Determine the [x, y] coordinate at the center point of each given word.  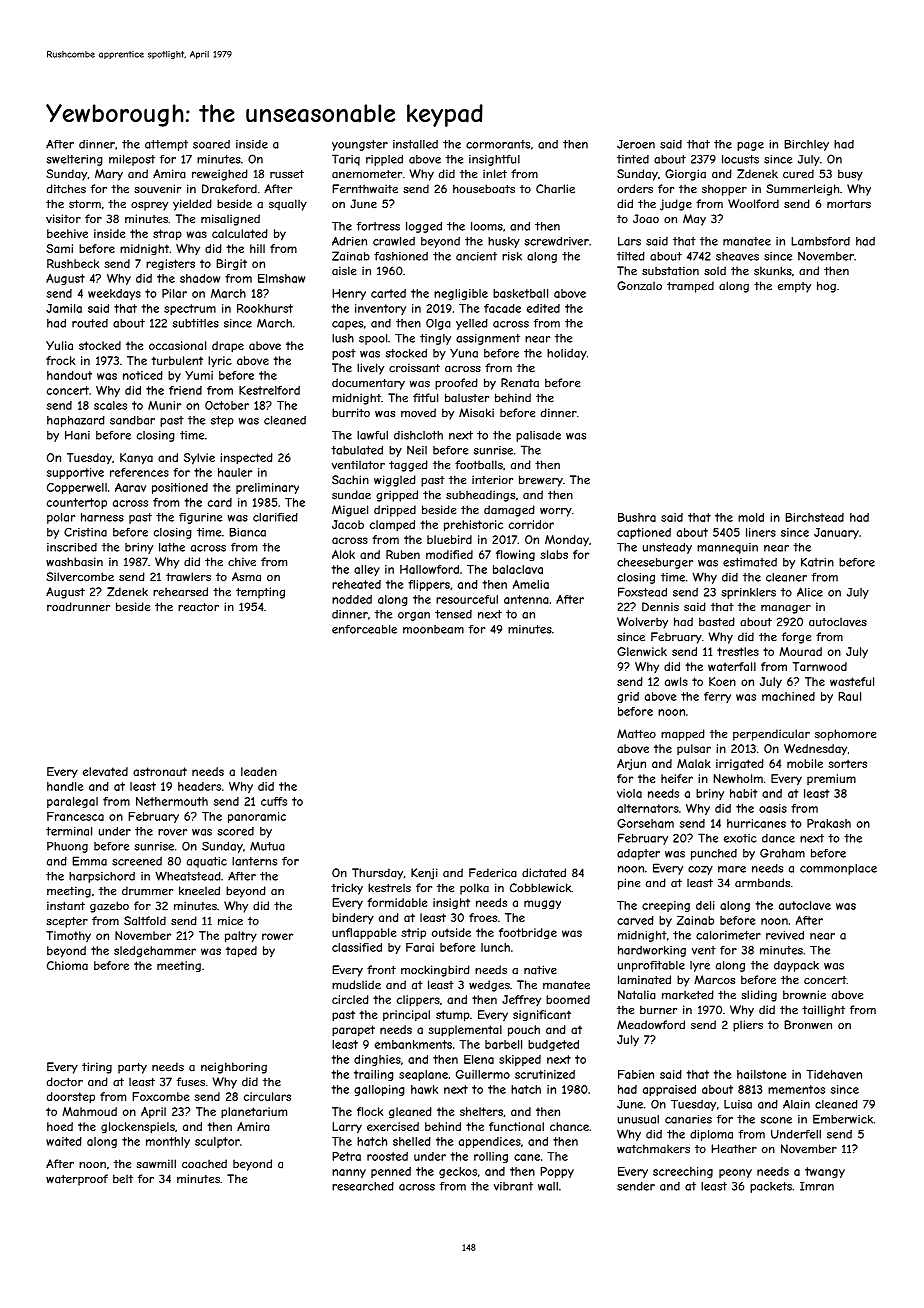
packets [771, 1187]
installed [415, 144]
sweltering [75, 160]
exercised [393, 1126]
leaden [259, 771]
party [132, 1068]
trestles [738, 651]
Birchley [806, 145]
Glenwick [642, 651]
